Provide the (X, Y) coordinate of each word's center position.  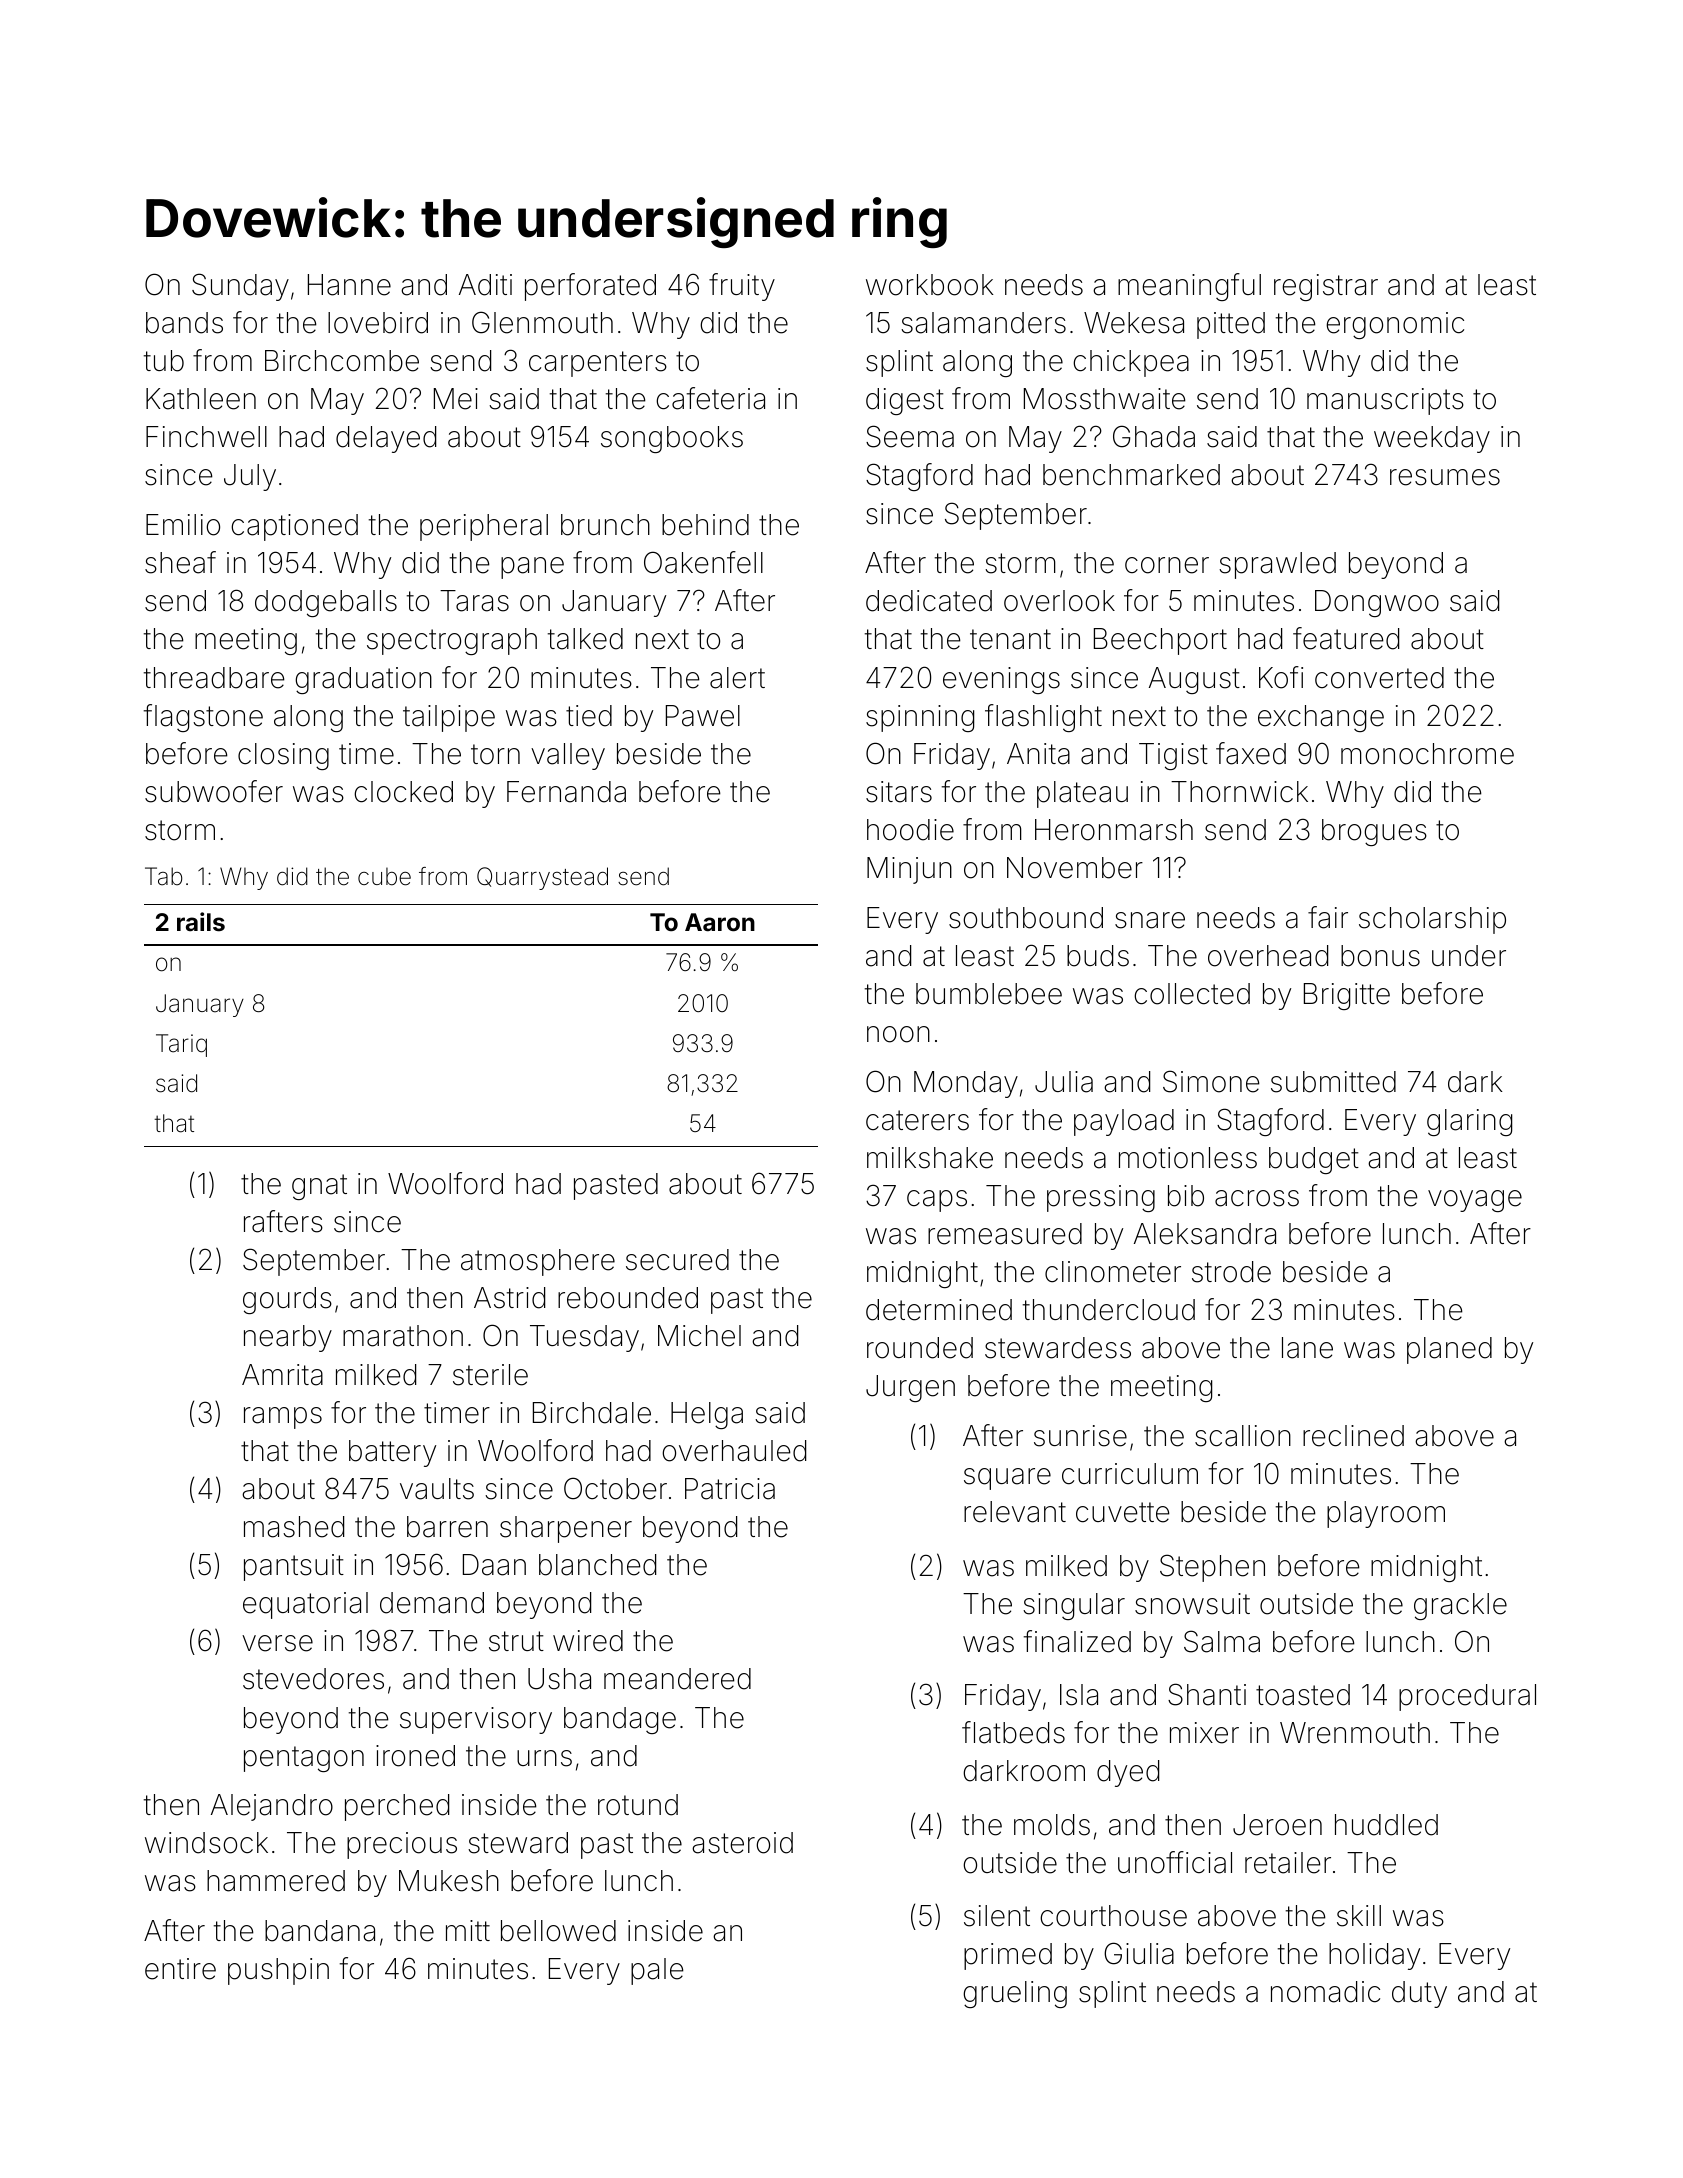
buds (1098, 956)
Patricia (730, 1489)
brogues (1374, 832)
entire (180, 1969)
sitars (899, 792)
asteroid (742, 1843)
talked (585, 639)
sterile (490, 1375)
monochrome (1427, 754)
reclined (1353, 1436)
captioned (294, 527)
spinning (920, 718)
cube (384, 876)
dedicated (929, 601)
